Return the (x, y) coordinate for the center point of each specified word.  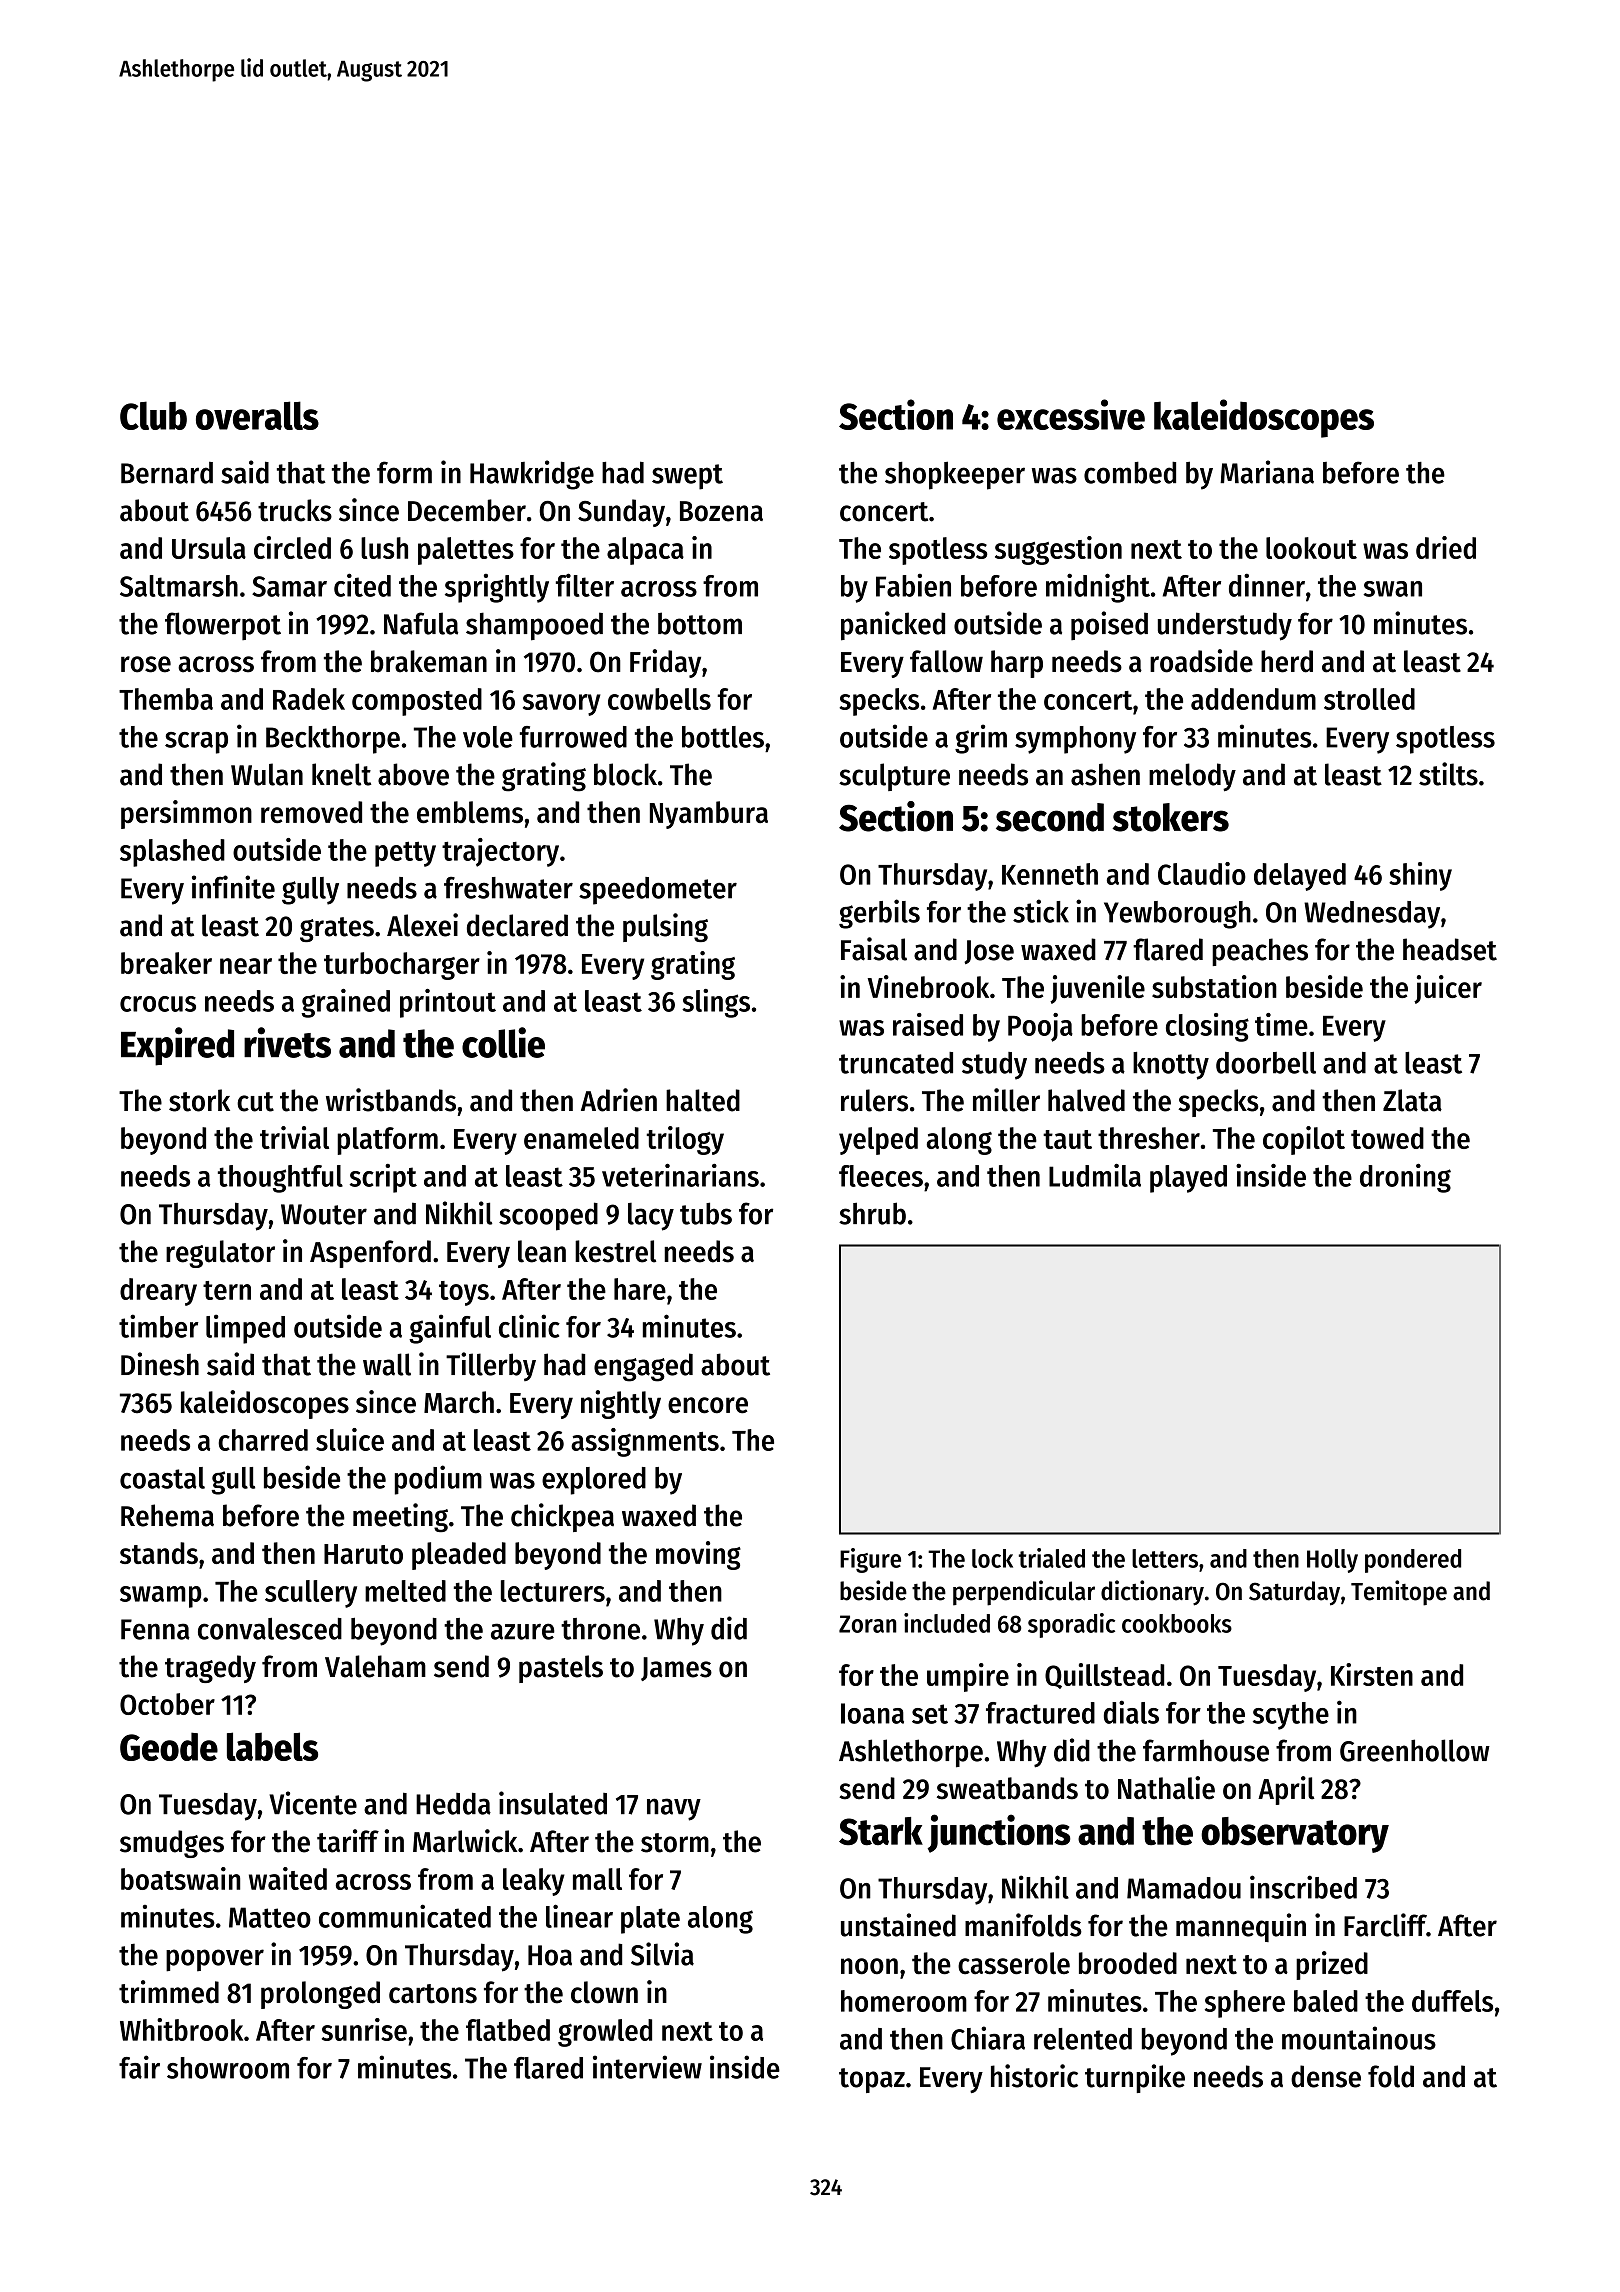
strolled (1369, 699)
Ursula (209, 548)
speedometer (658, 891)
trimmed (169, 1992)
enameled (581, 1138)
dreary (158, 1292)
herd (1287, 661)
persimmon (186, 814)
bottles (723, 737)
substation (1214, 986)
